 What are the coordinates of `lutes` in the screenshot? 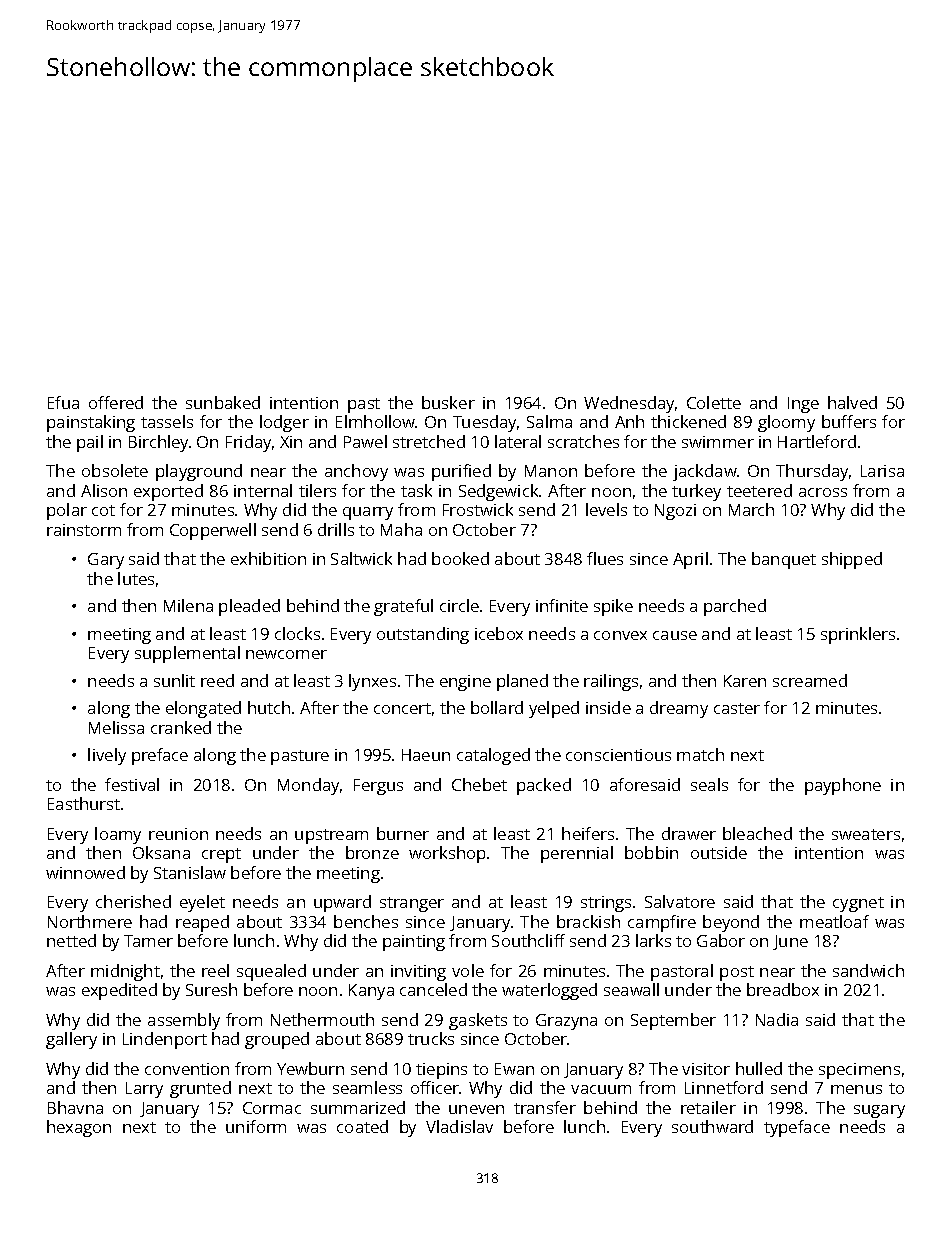 It's located at (136, 578).
